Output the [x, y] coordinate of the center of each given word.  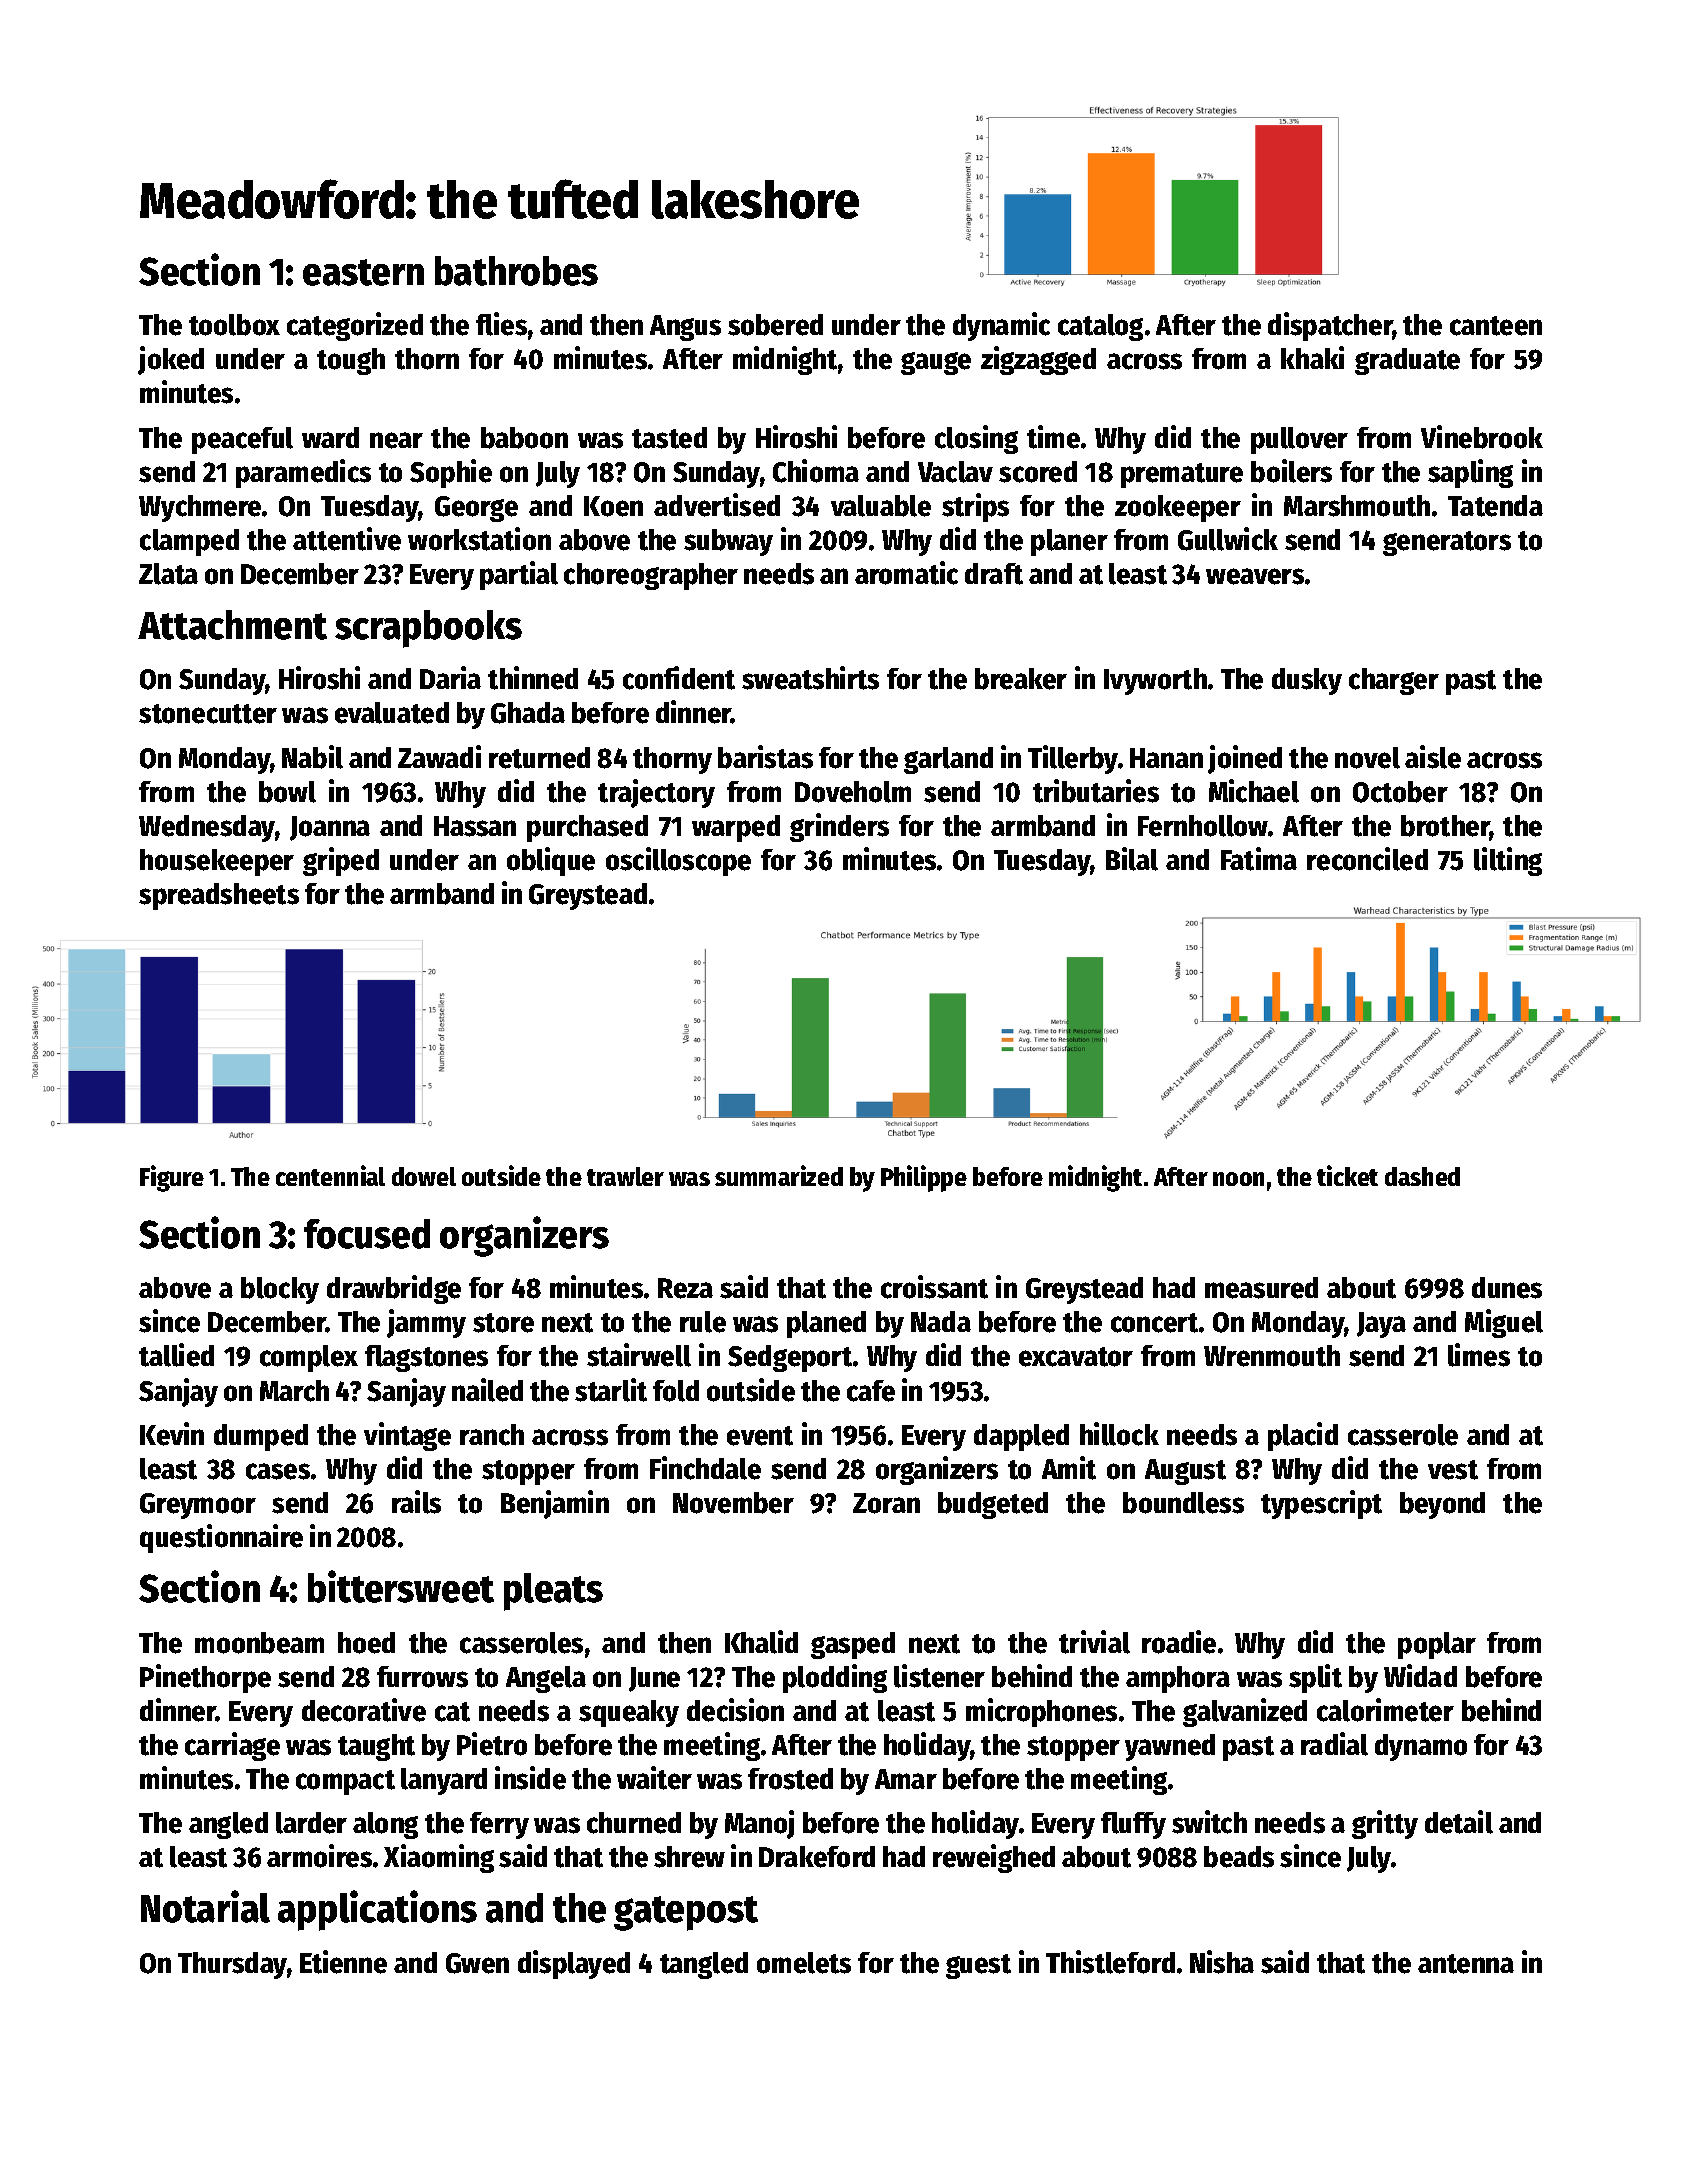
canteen [1496, 326]
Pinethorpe [205, 1678]
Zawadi [439, 756]
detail [1459, 1822]
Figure [172, 1178]
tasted [669, 438]
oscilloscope [678, 861]
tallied [176, 1355]
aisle [1433, 757]
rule [703, 1322]
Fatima [1259, 859]
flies [501, 324]
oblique [551, 861]
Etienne [343, 1962]
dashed [1422, 1176]
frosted [790, 1779]
